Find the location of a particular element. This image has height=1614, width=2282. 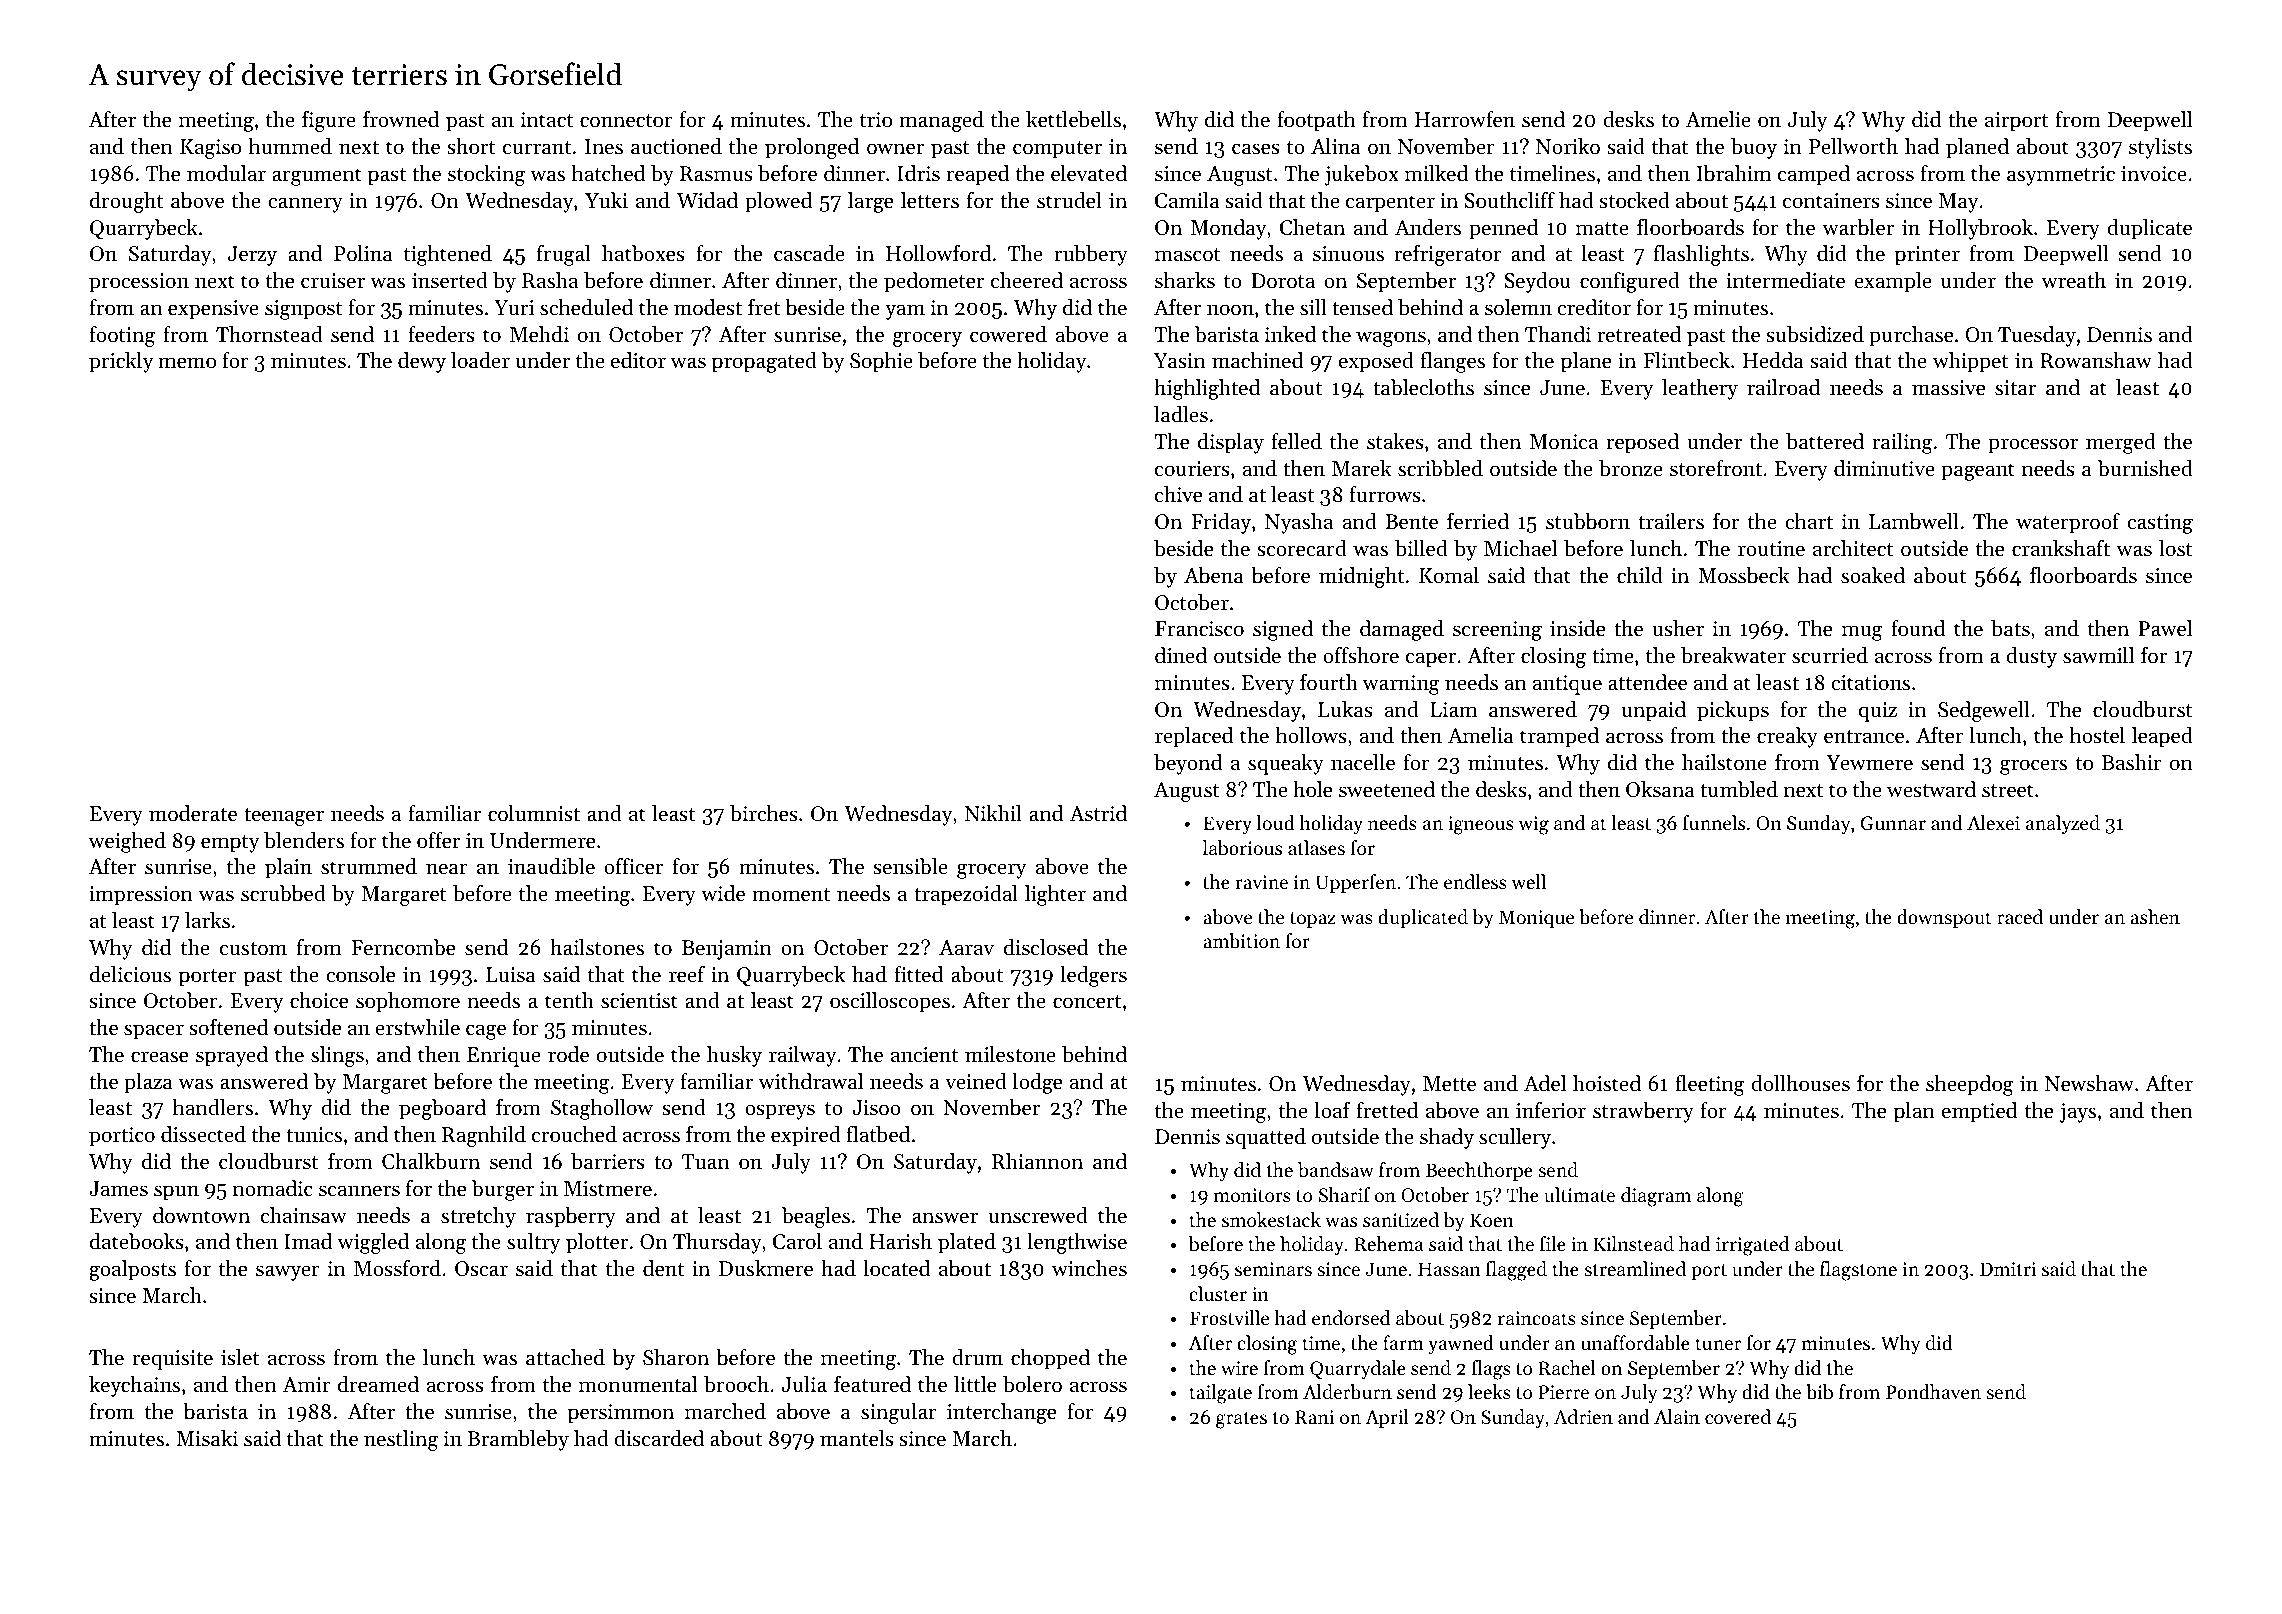

trio is located at coordinates (875, 120).
